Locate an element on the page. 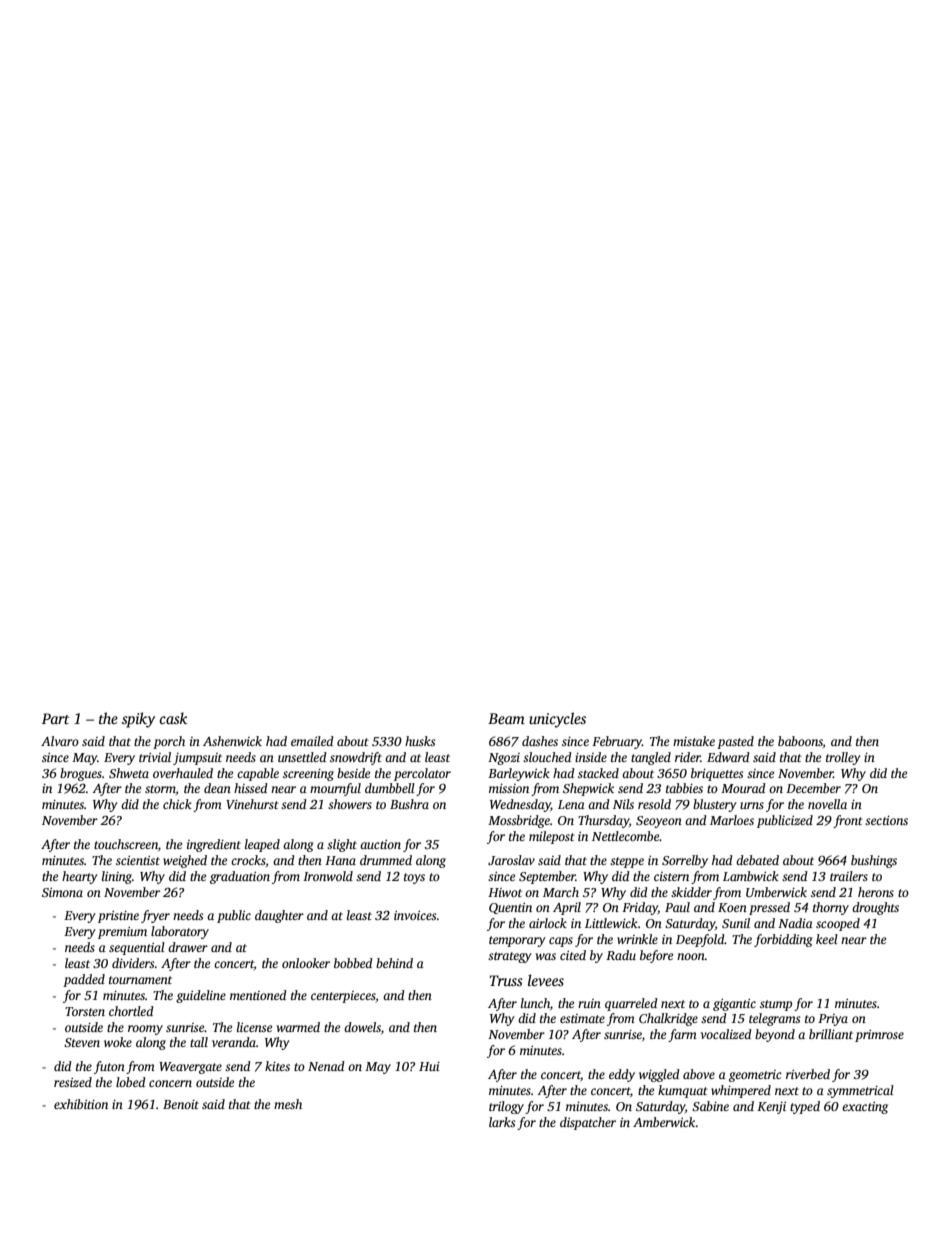 The height and width of the page is (1233, 952). lining is located at coordinates (117, 877).
